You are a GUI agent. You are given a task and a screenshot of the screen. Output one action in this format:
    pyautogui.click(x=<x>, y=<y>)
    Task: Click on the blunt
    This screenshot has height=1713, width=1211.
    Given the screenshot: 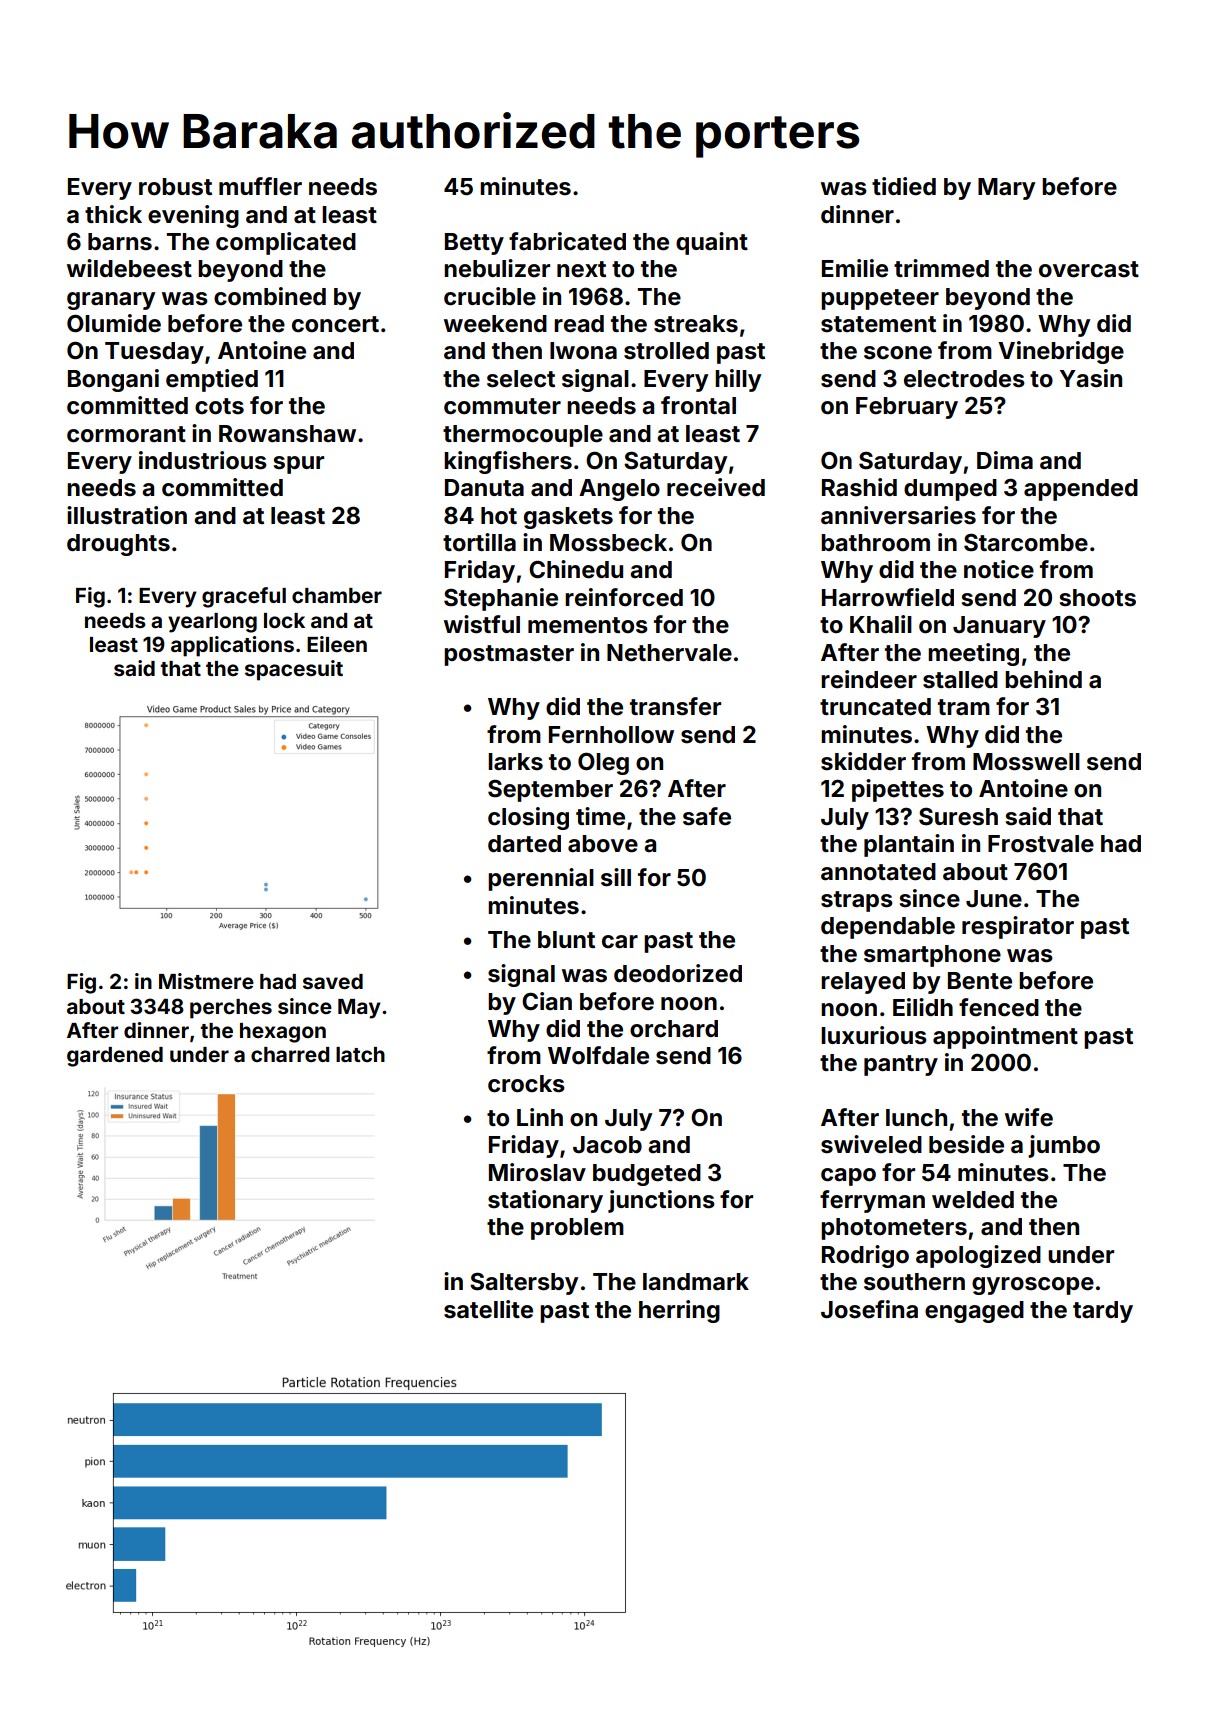 What is the action you would take?
    pyautogui.click(x=566, y=939)
